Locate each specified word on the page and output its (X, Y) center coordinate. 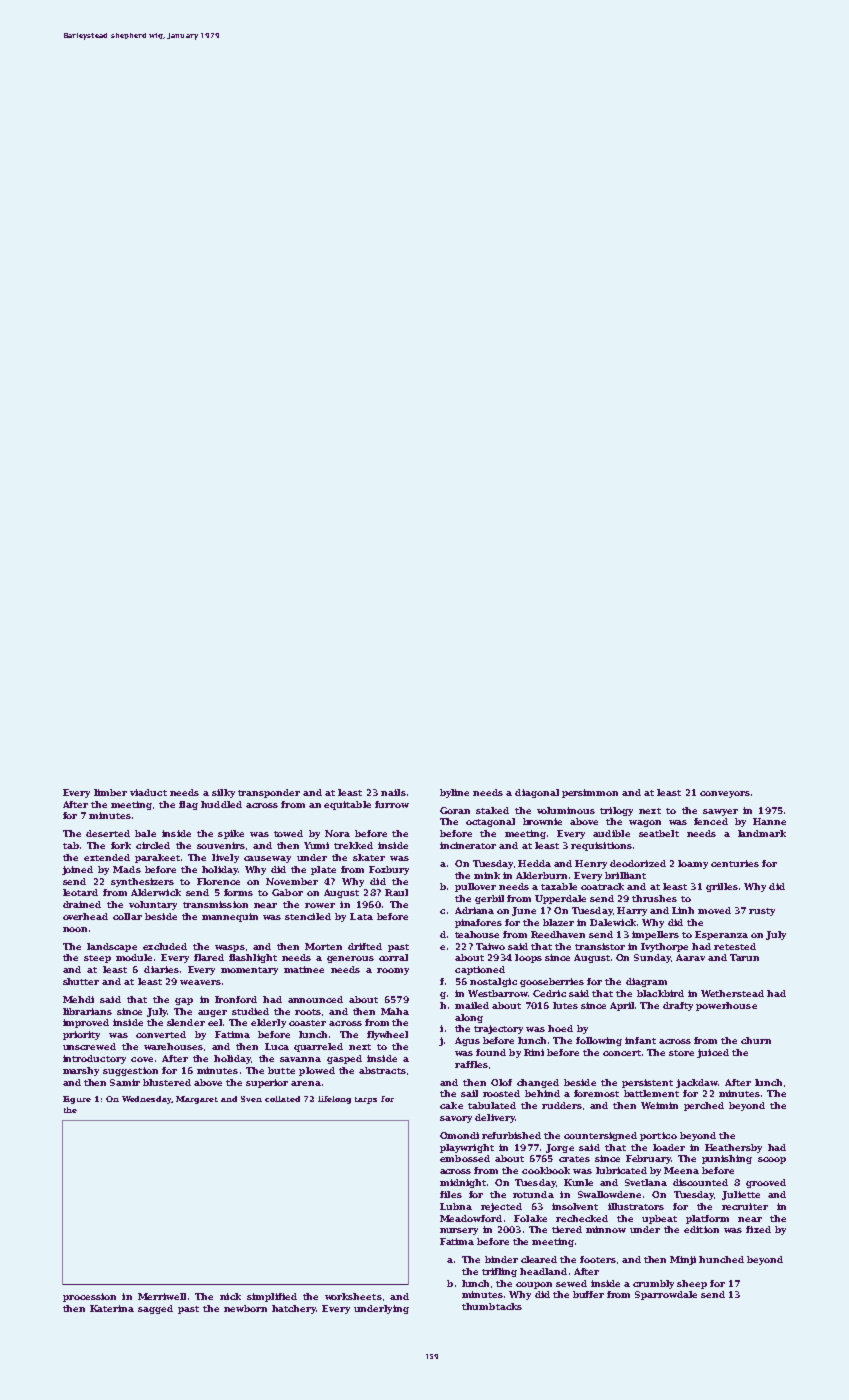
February (648, 1159)
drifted (365, 946)
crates (574, 1159)
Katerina (112, 1308)
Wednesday (147, 1100)
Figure (77, 1100)
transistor (600, 946)
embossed (465, 1158)
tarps (366, 1100)
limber (110, 792)
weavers (200, 982)
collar (127, 916)
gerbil (489, 899)
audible (611, 833)
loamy (693, 864)
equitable (347, 805)
